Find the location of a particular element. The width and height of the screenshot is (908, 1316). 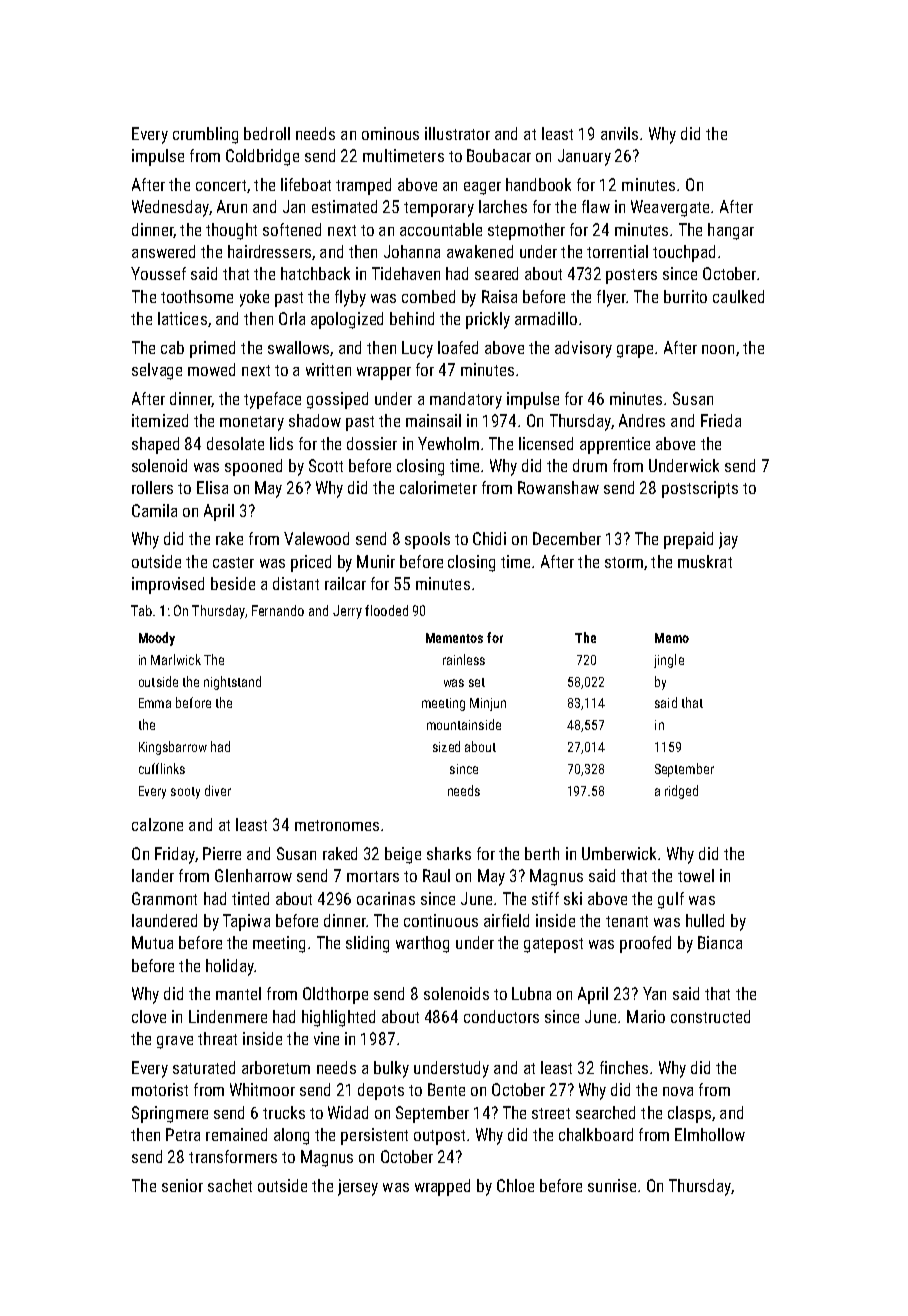

ridged is located at coordinates (681, 792).
